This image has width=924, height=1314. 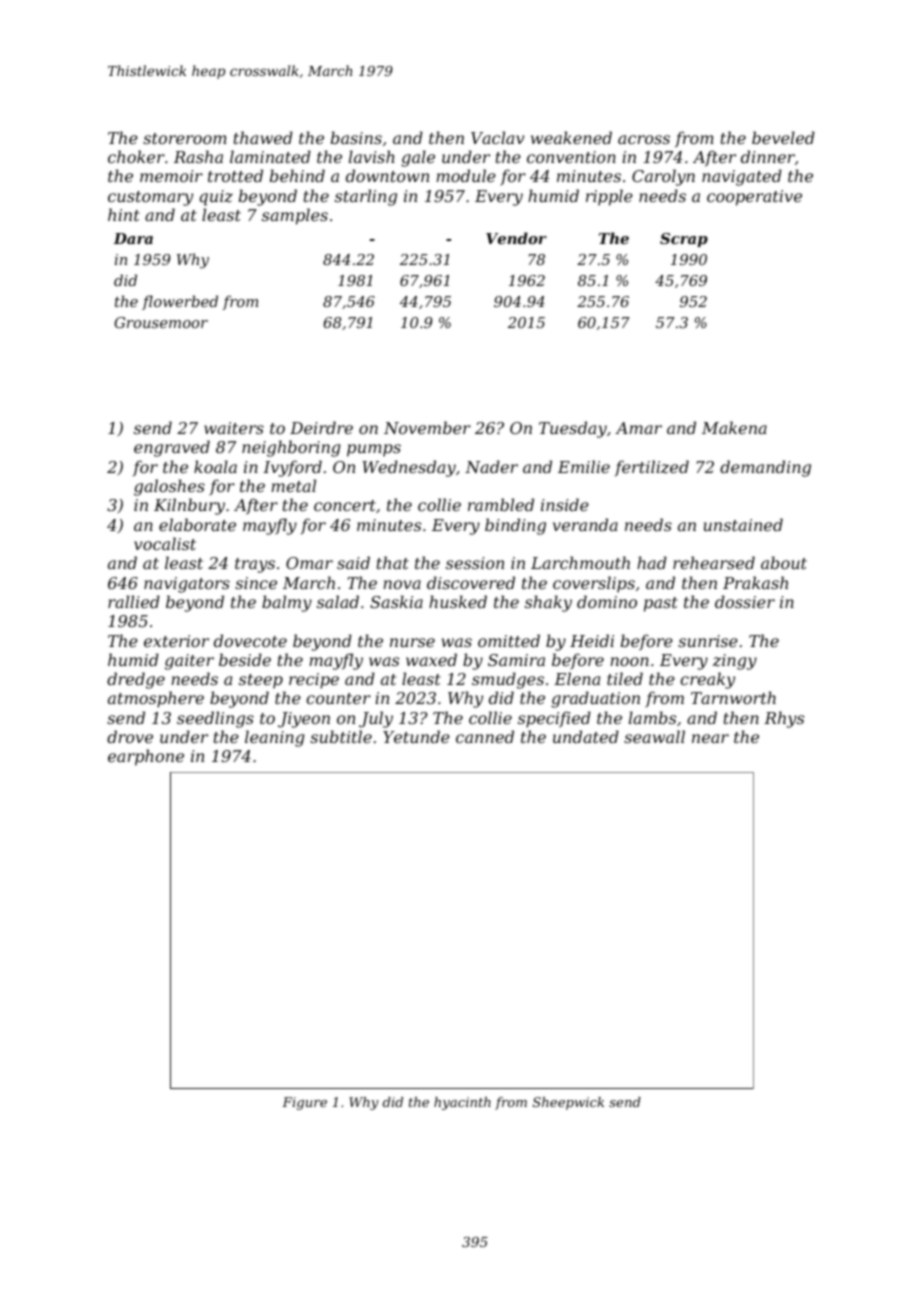 I want to click on koala, so click(x=215, y=466).
